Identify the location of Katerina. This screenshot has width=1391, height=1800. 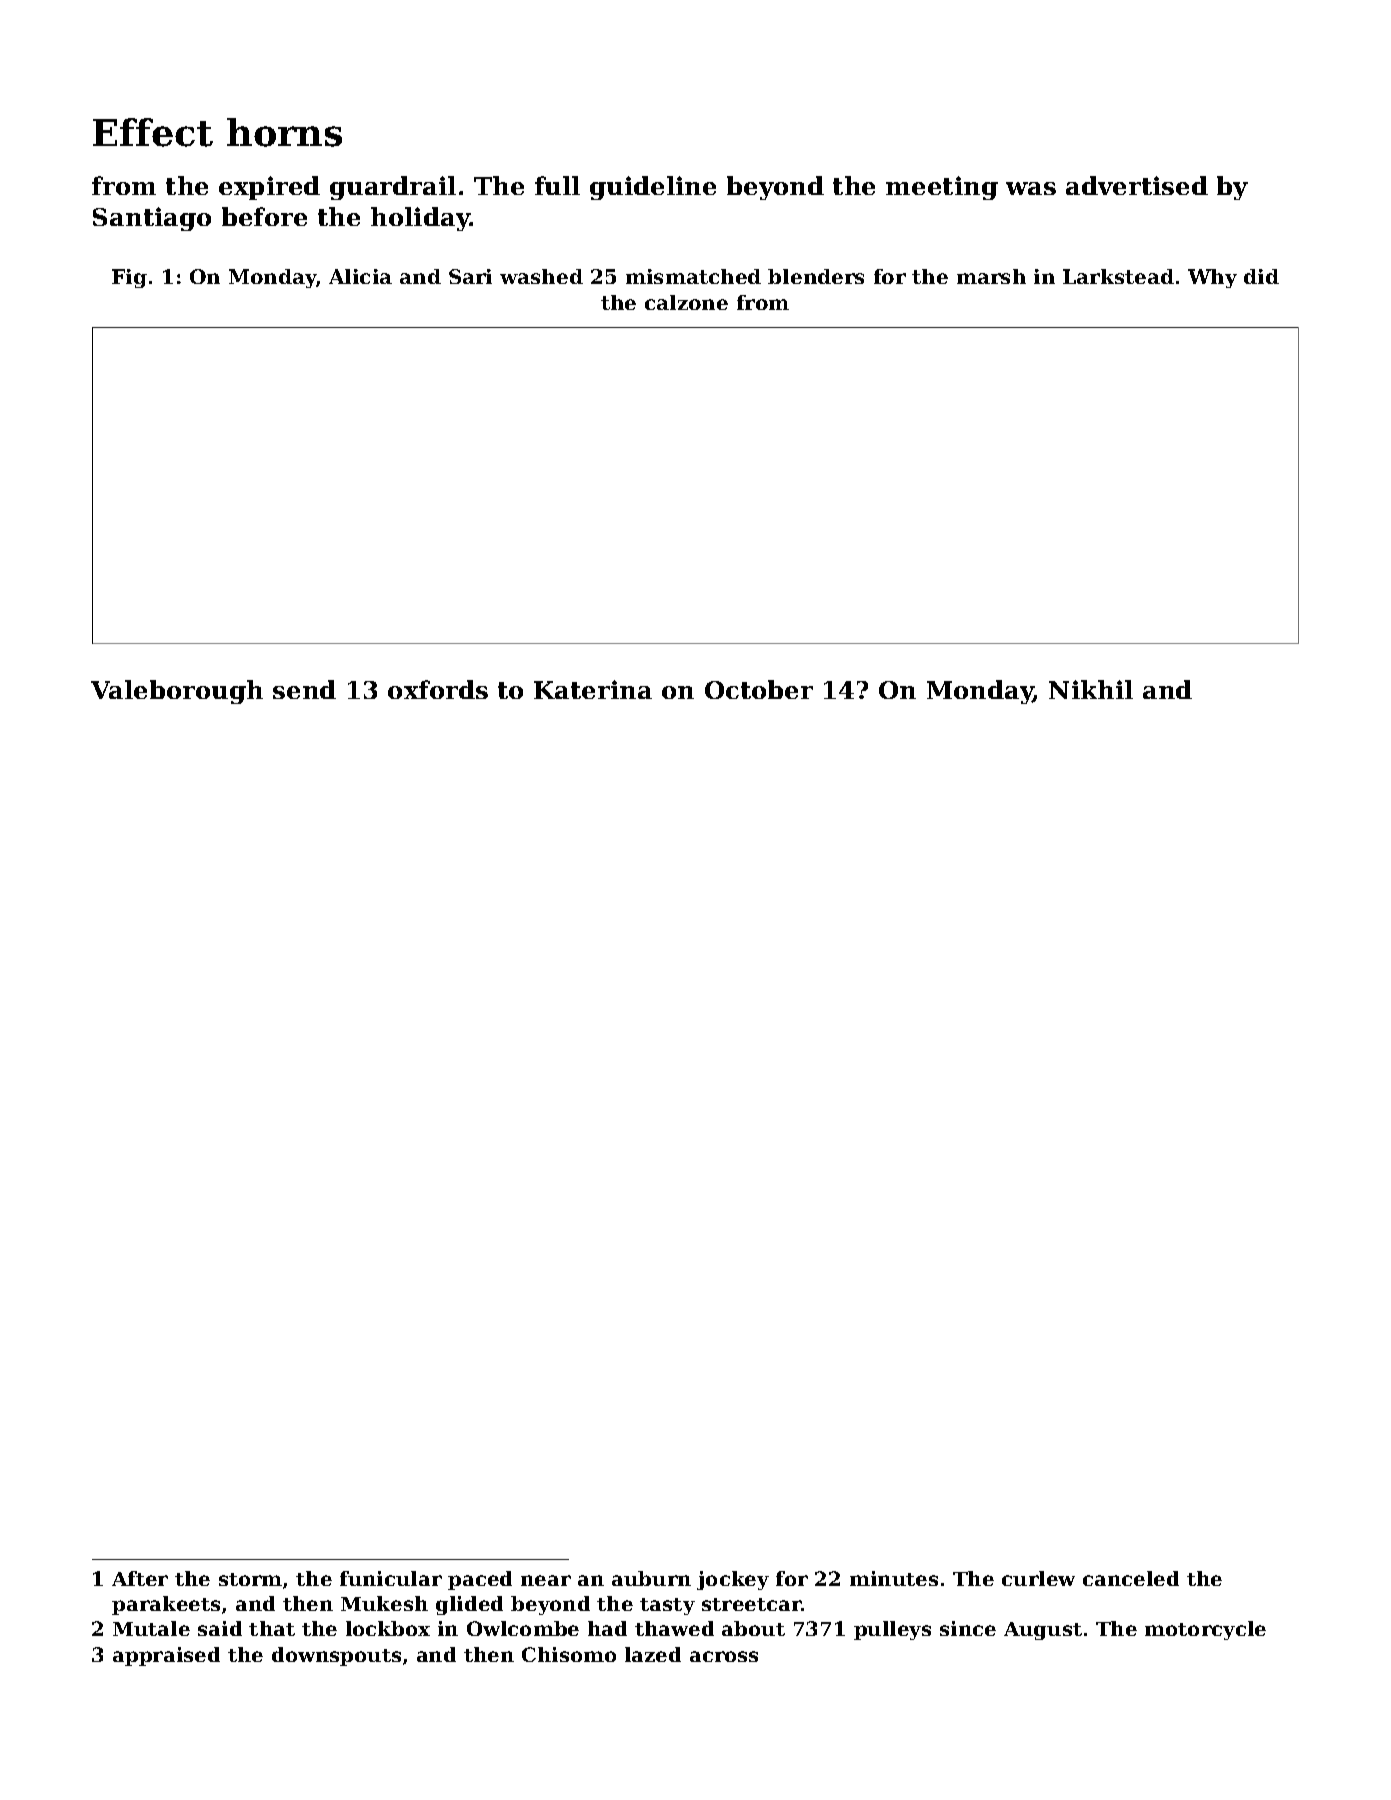
(593, 689).
